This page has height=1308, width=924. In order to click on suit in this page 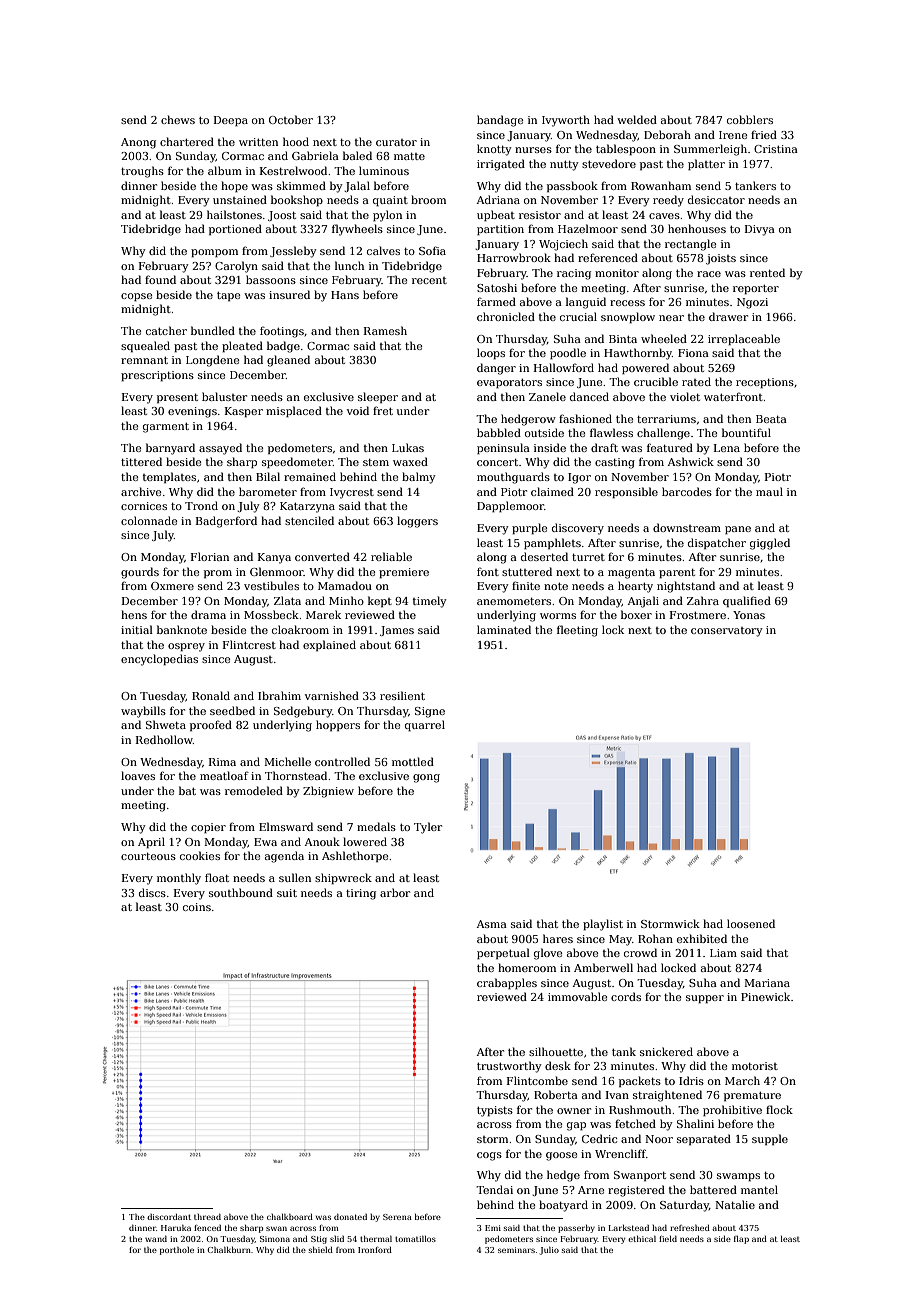, I will do `click(287, 893)`.
